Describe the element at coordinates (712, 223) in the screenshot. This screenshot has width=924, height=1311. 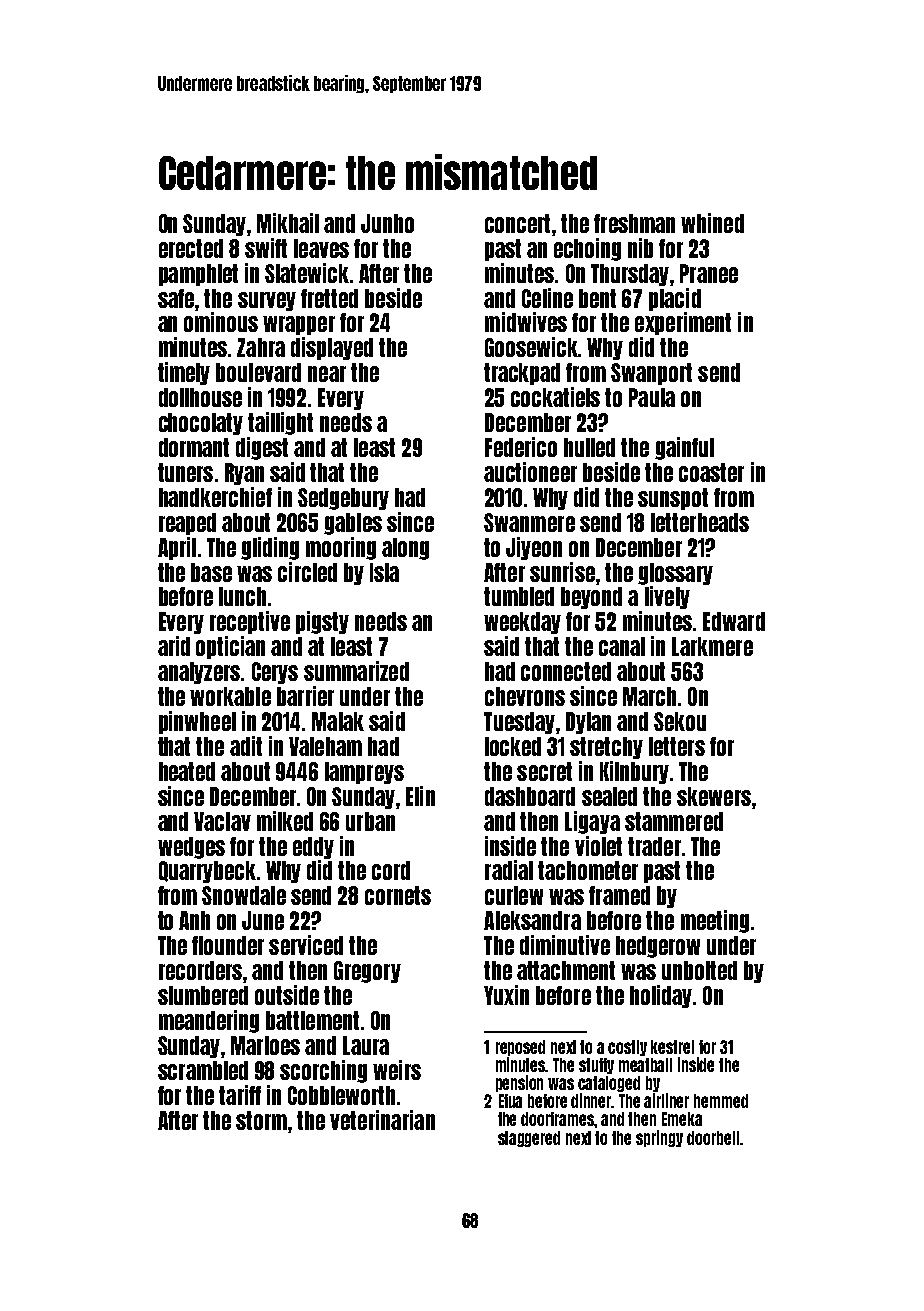
I see `whined` at that location.
